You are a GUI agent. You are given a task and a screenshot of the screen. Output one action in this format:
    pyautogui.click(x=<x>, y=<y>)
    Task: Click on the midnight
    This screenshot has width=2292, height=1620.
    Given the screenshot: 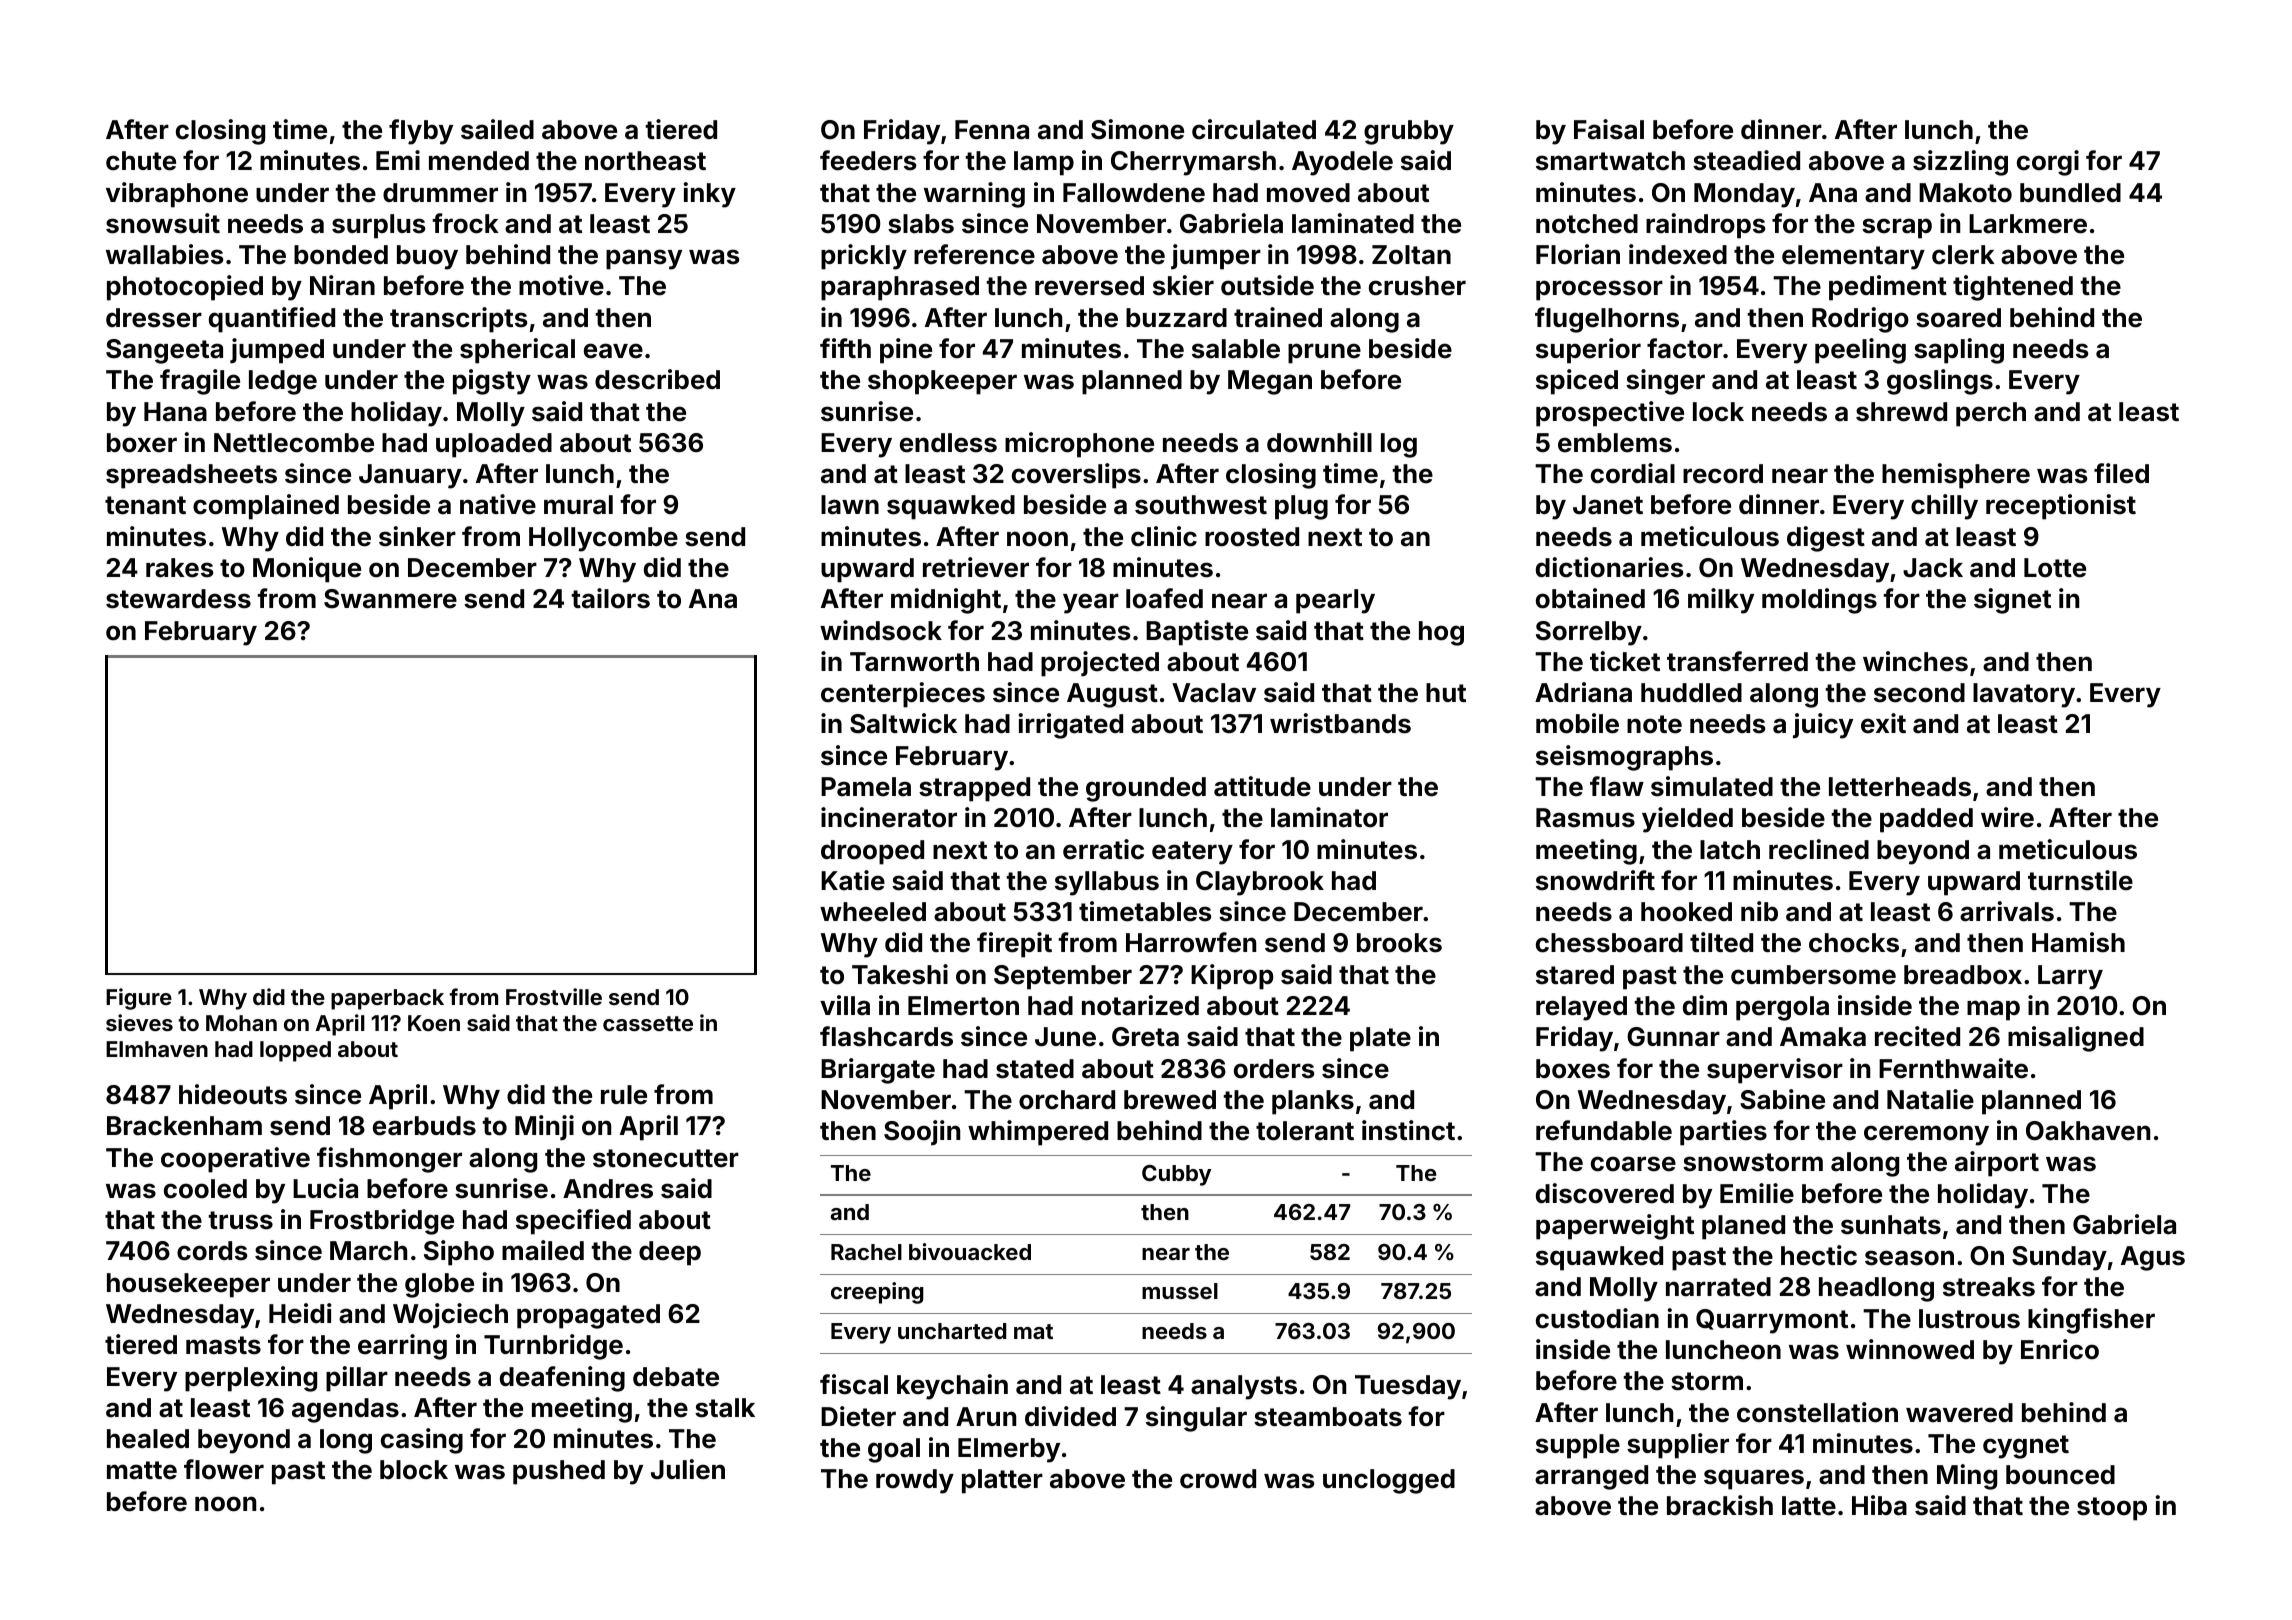 What is the action you would take?
    pyautogui.click(x=946, y=601)
